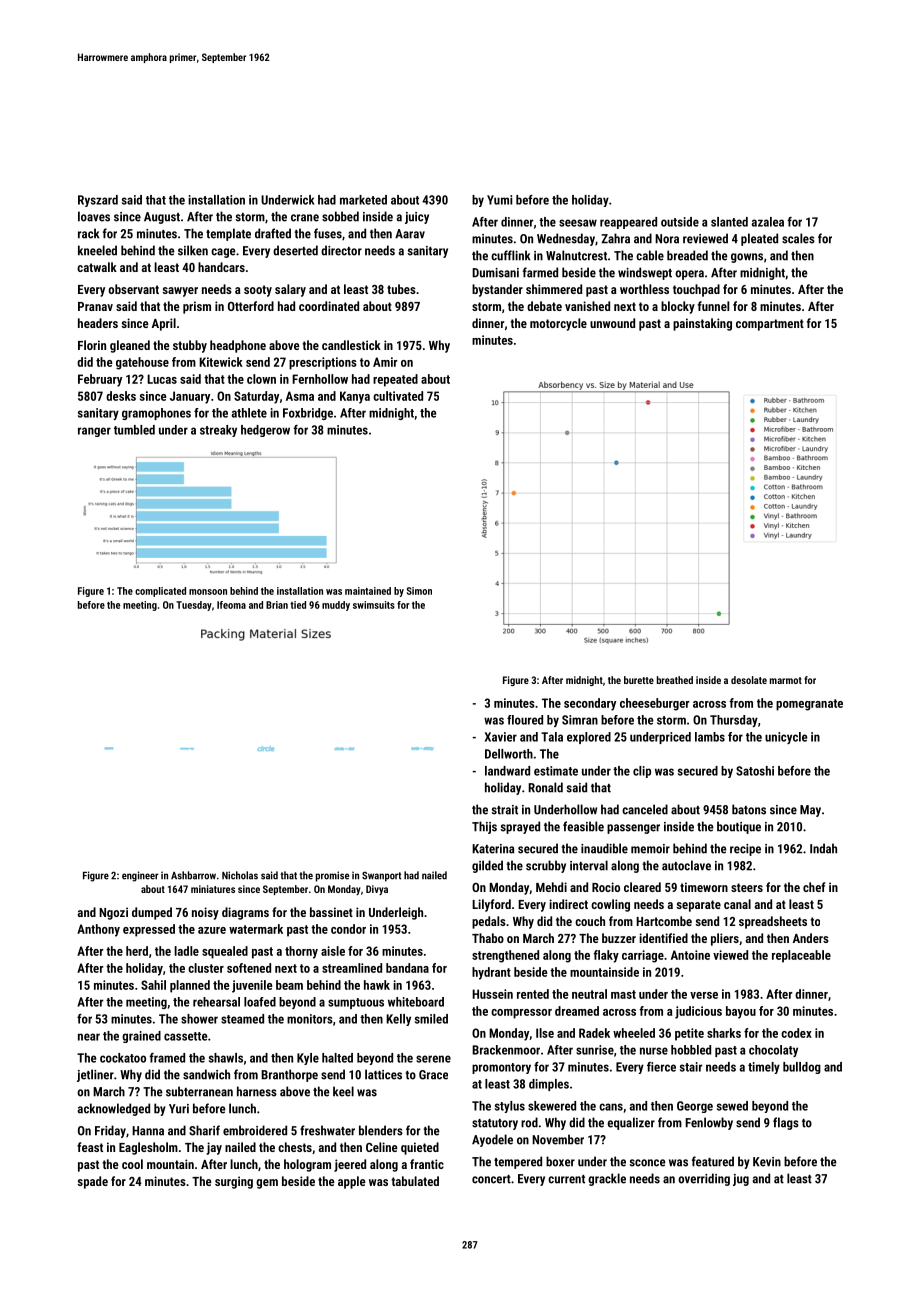 This page has width=924, height=1308. Describe the element at coordinates (533, 994) in the page. I see `rented` at that location.
